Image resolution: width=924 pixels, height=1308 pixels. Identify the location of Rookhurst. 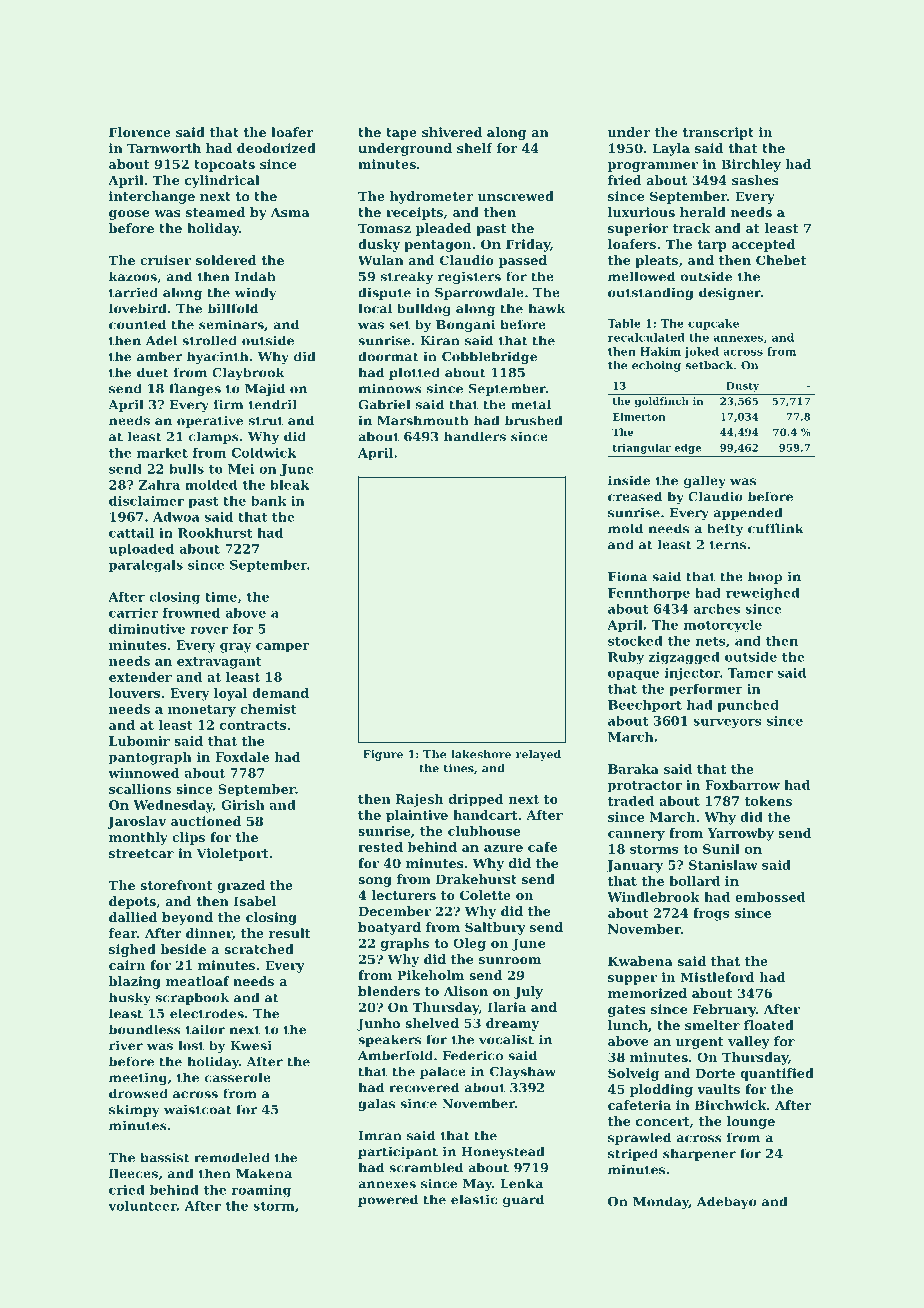
(215, 533).
